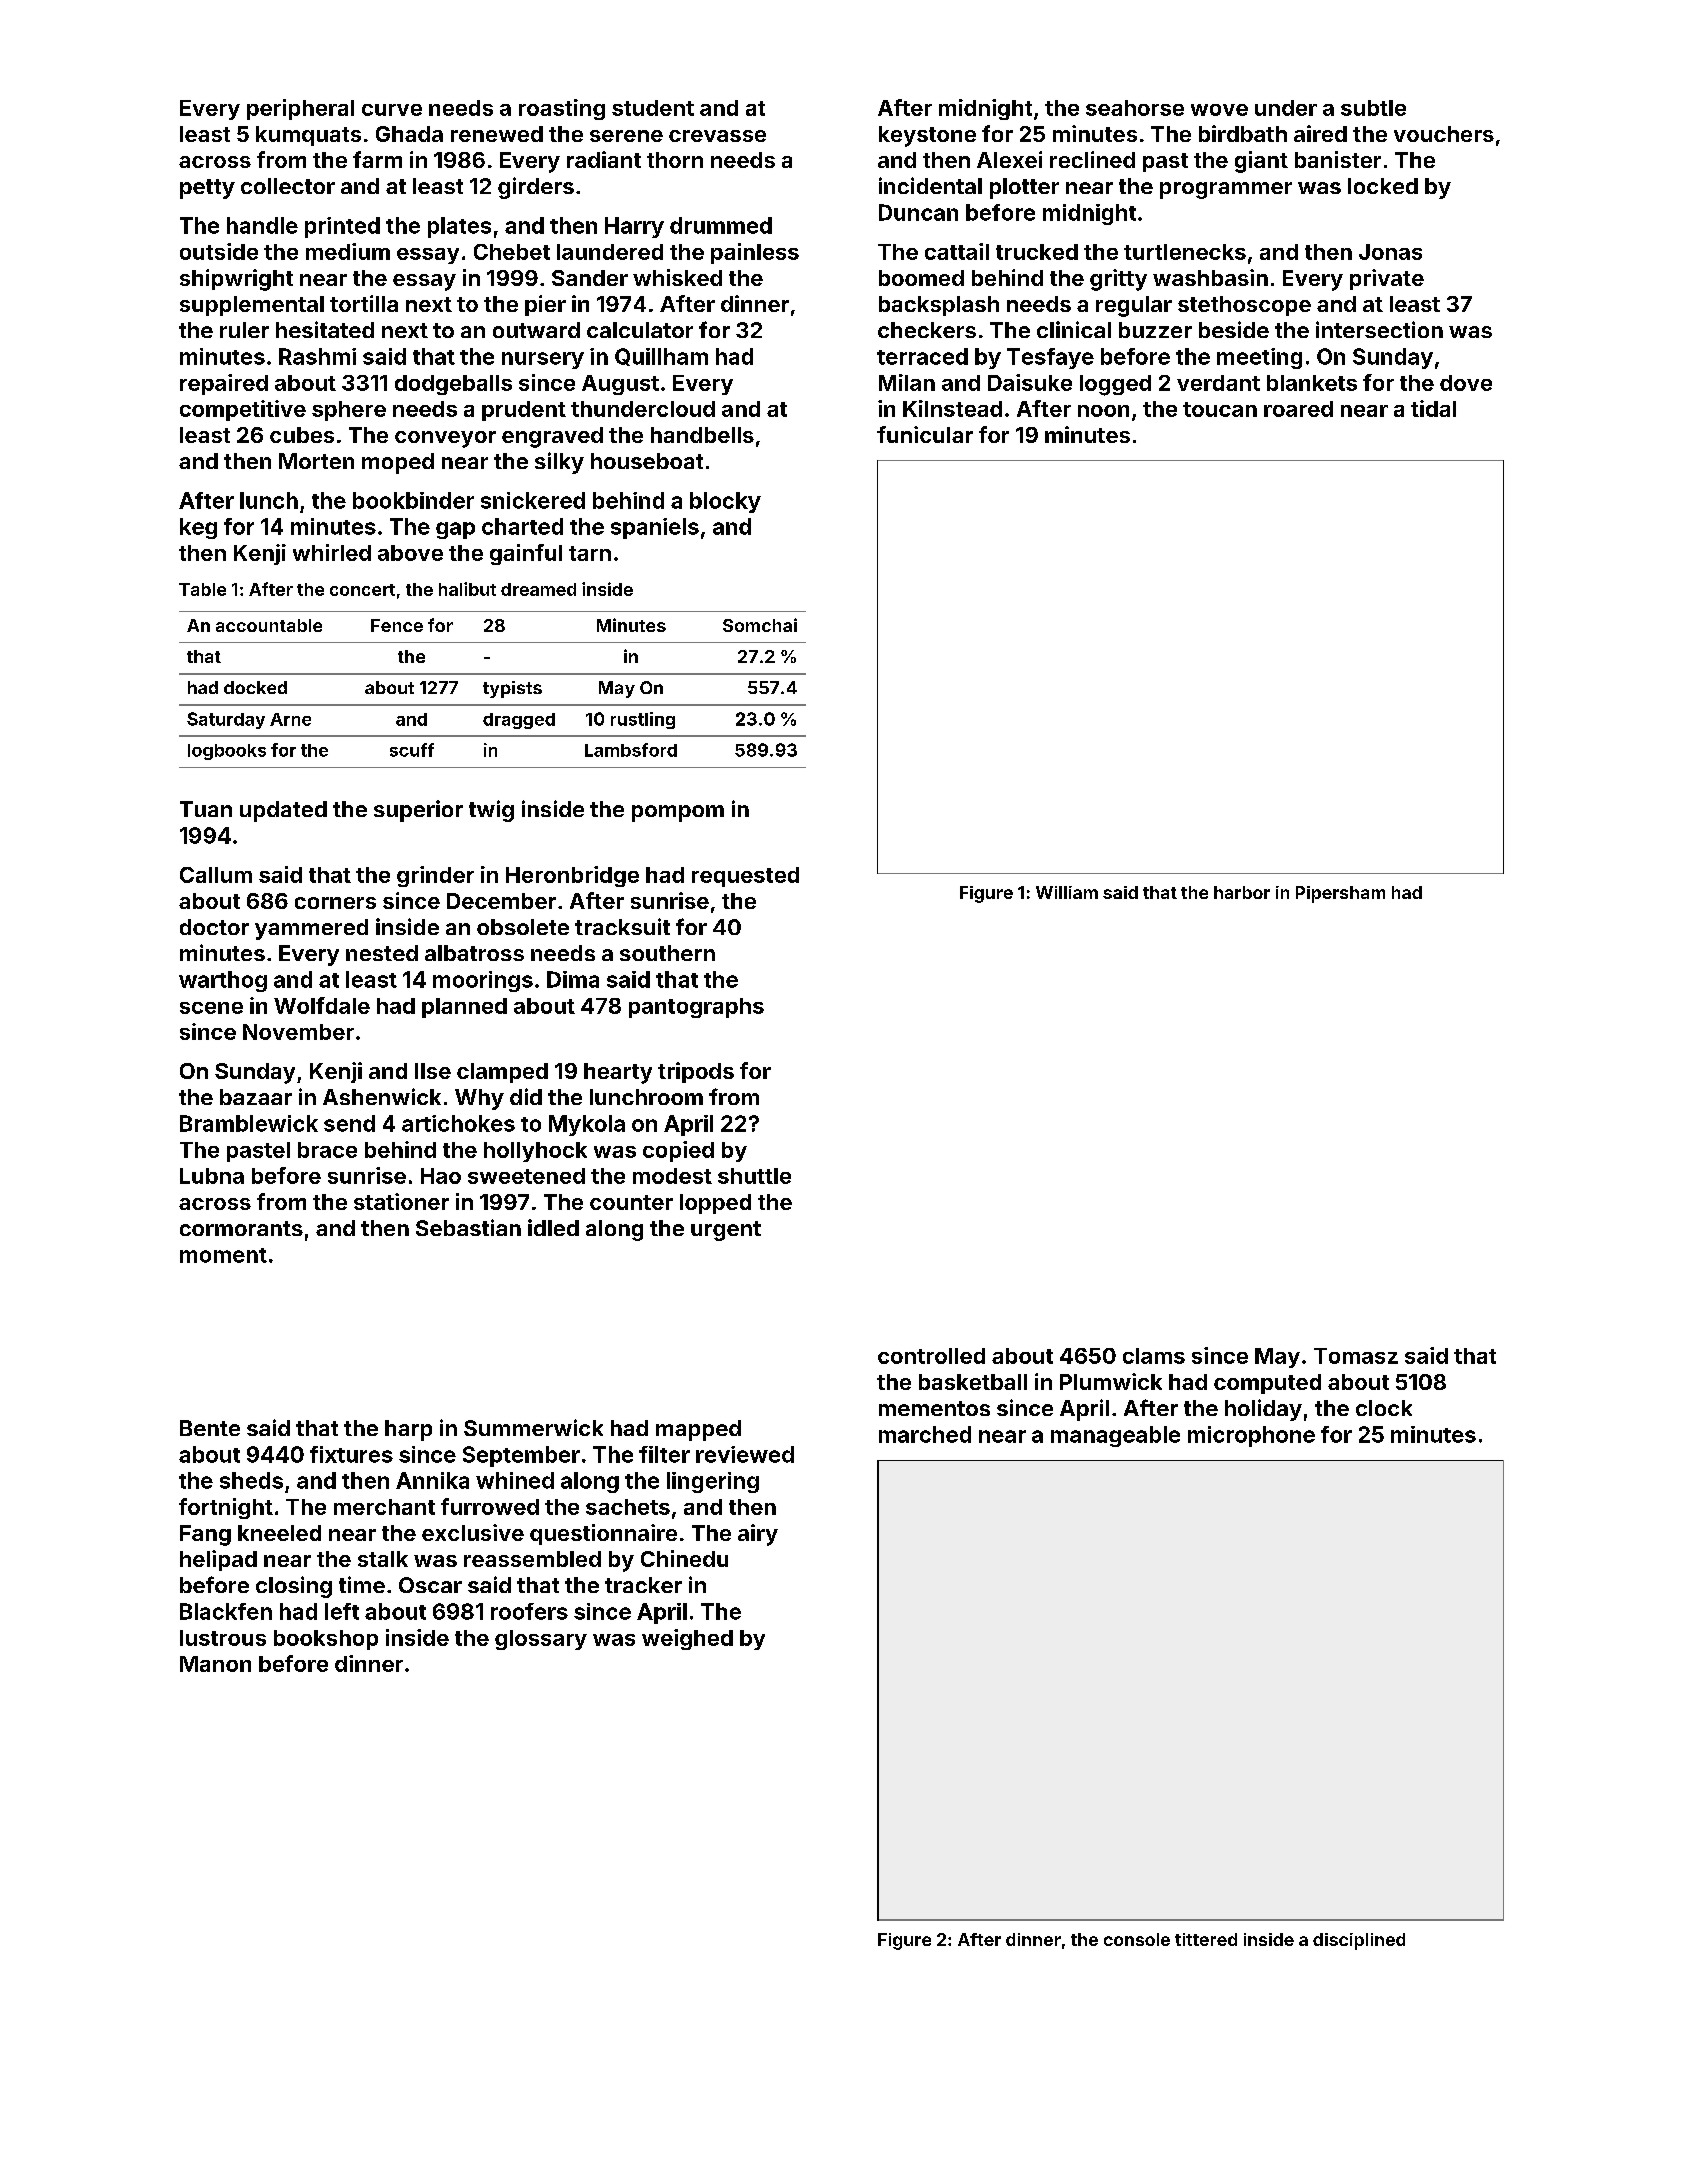 The image size is (1683, 2178). I want to click on crevasse, so click(717, 136).
